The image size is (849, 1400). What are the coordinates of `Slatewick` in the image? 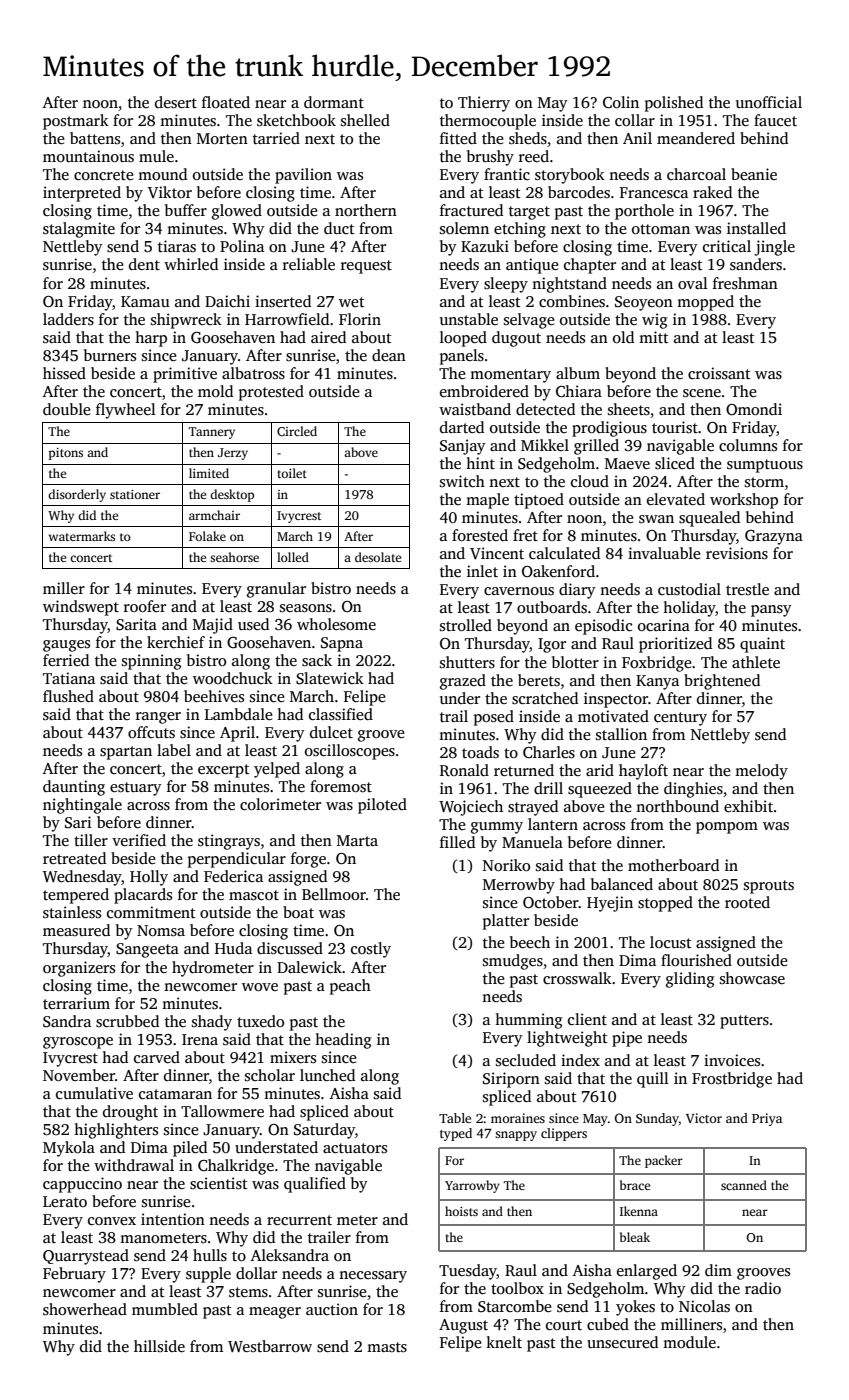 It's located at (330, 678).
